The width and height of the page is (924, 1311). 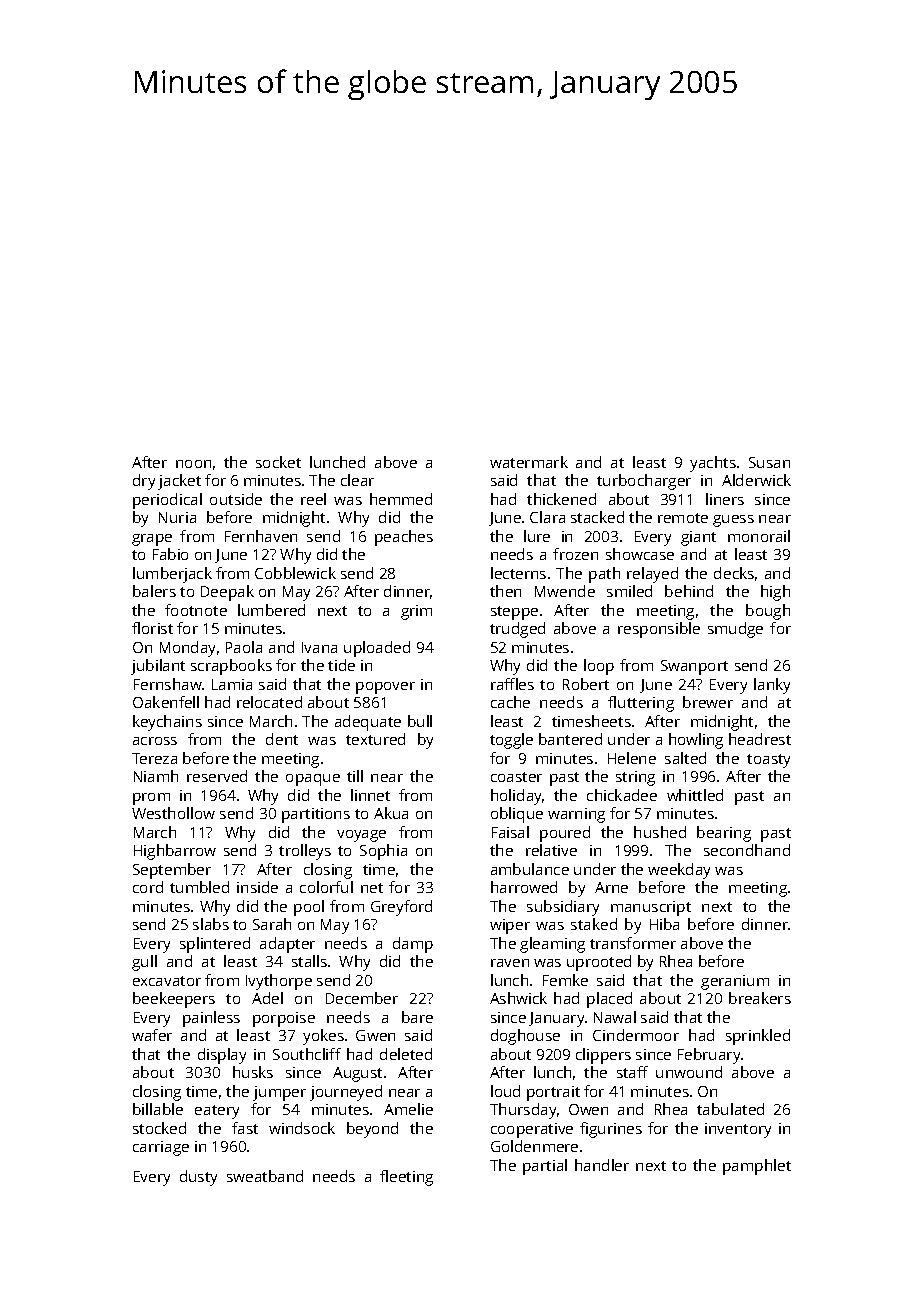 I want to click on peaches, so click(x=404, y=538).
